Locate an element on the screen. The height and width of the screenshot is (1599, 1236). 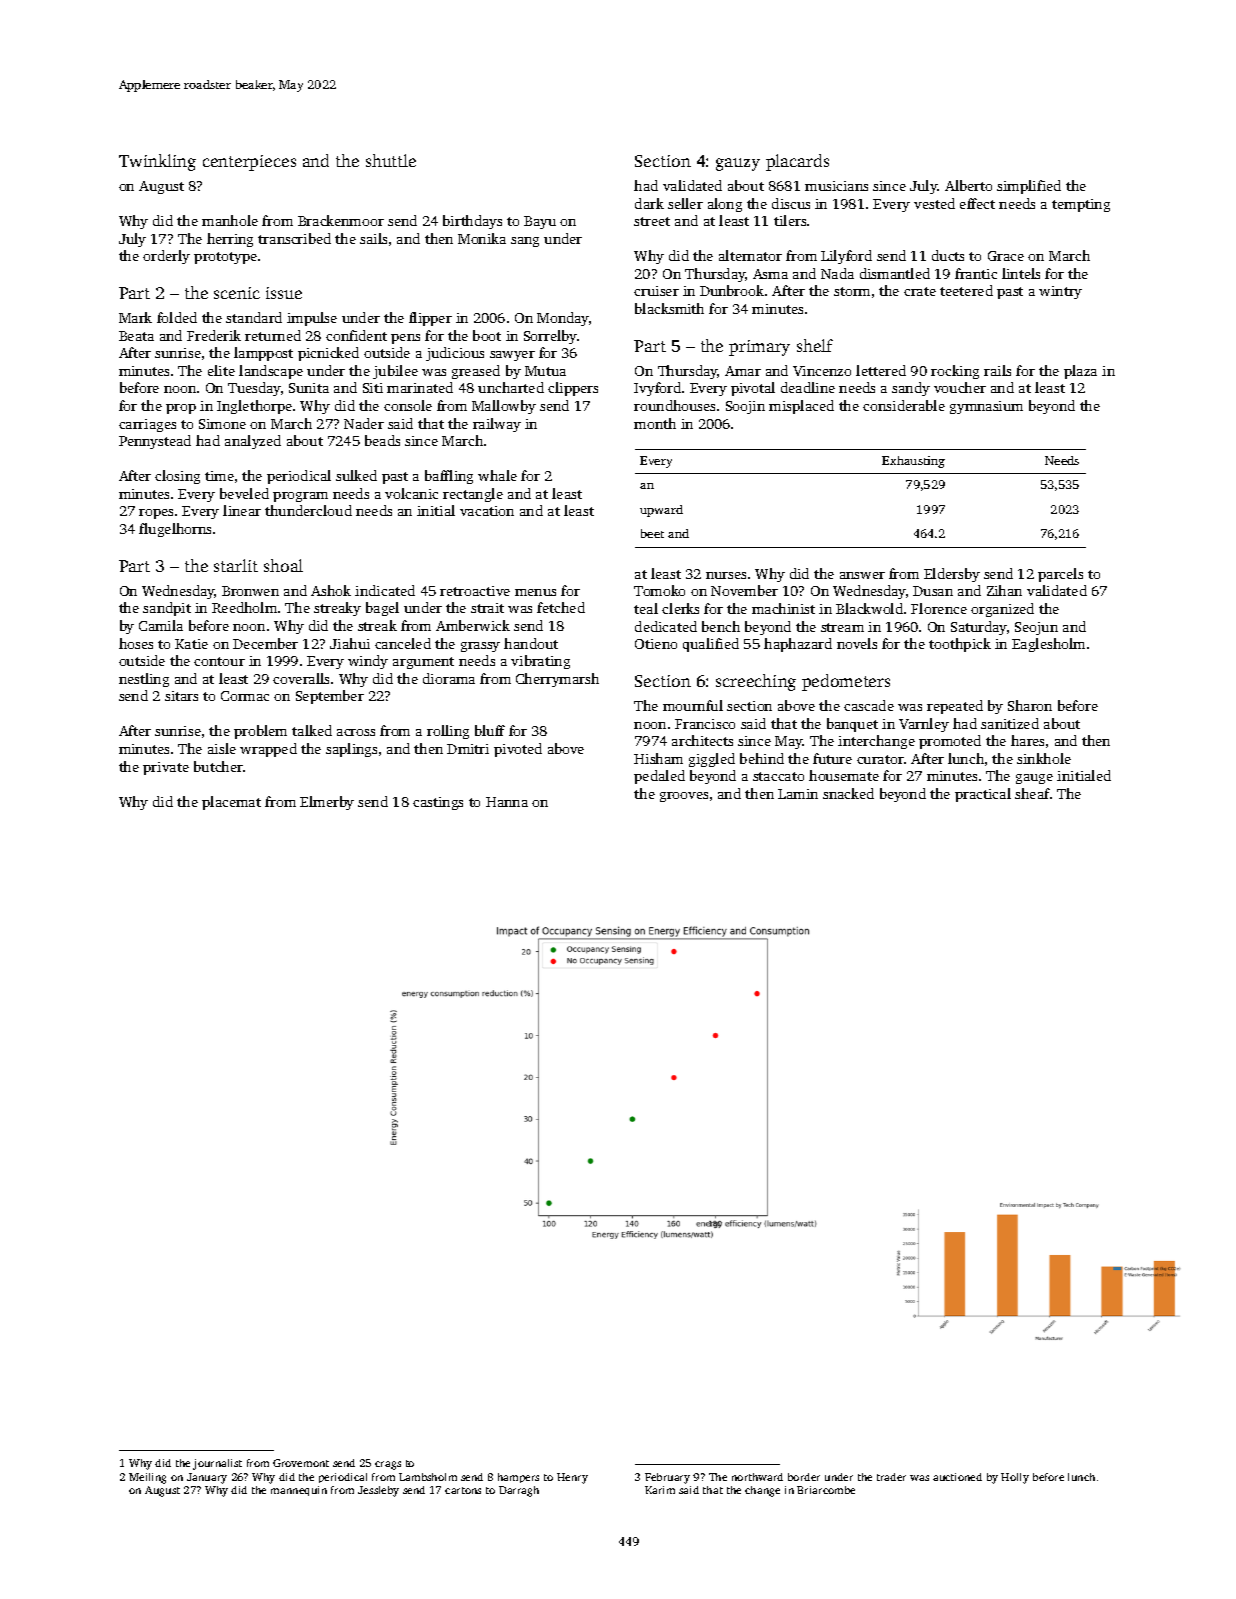
primary is located at coordinates (759, 348).
